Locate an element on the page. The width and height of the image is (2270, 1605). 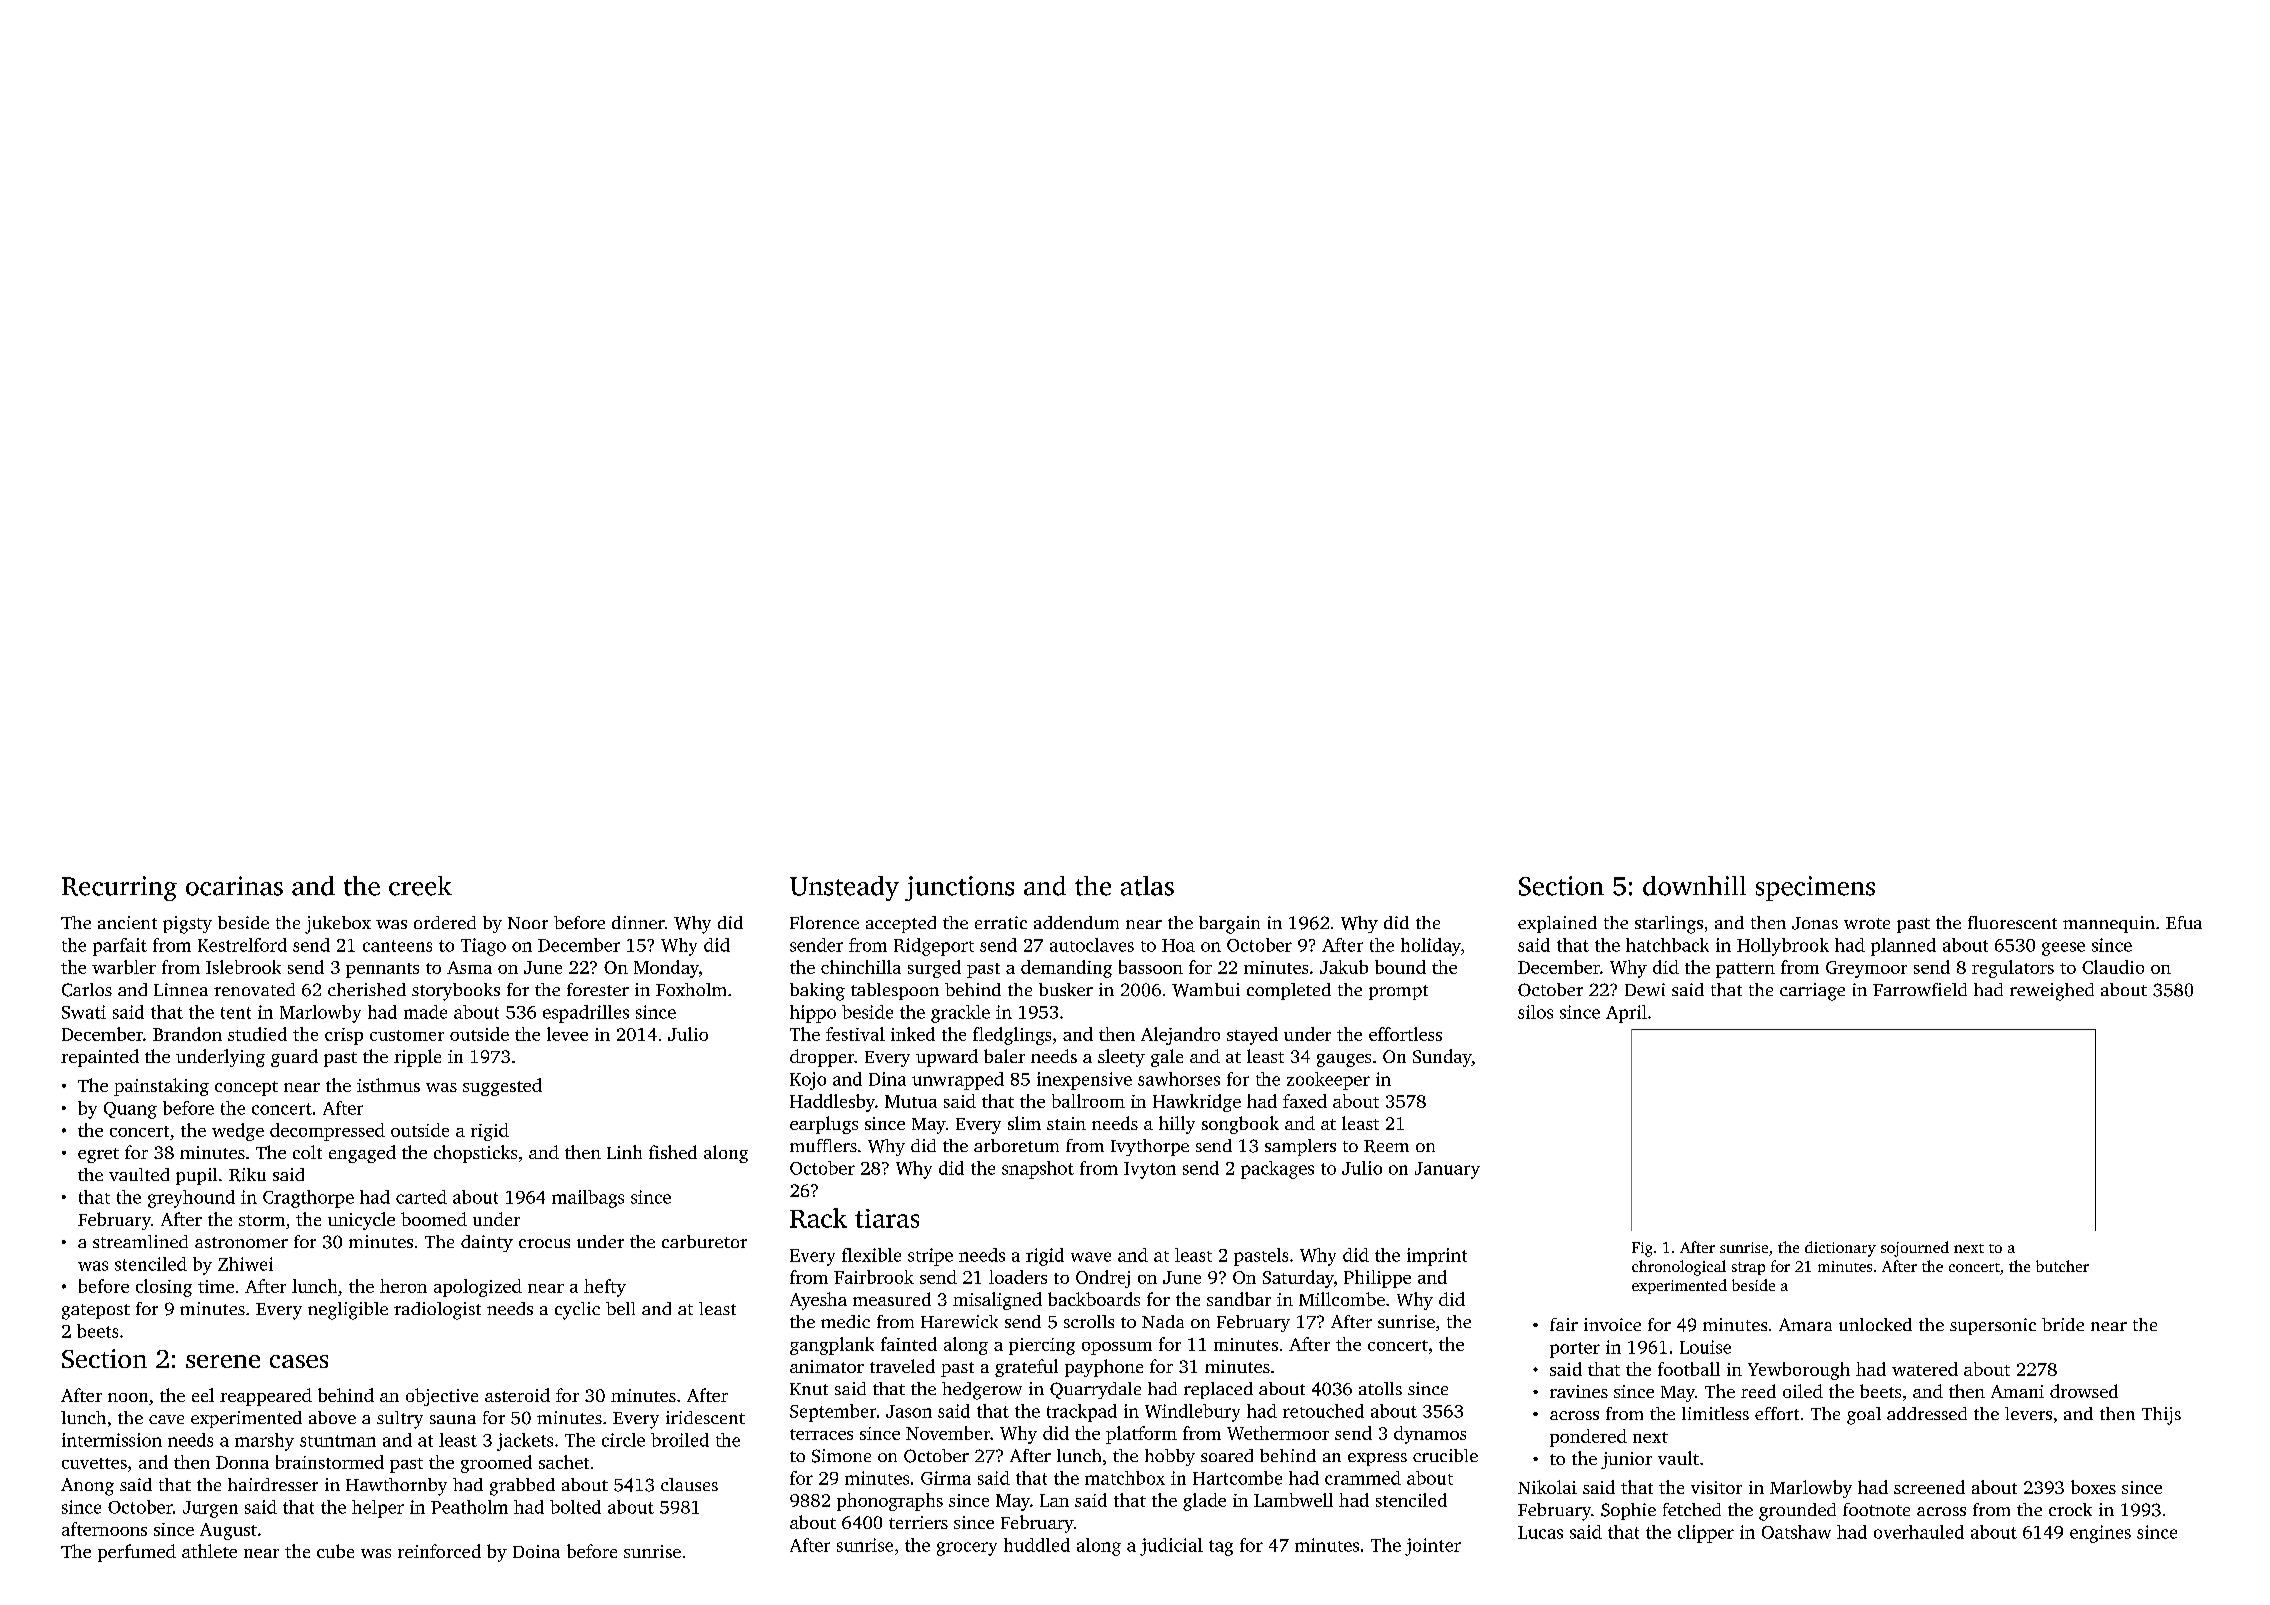
heron is located at coordinates (403, 1286).
